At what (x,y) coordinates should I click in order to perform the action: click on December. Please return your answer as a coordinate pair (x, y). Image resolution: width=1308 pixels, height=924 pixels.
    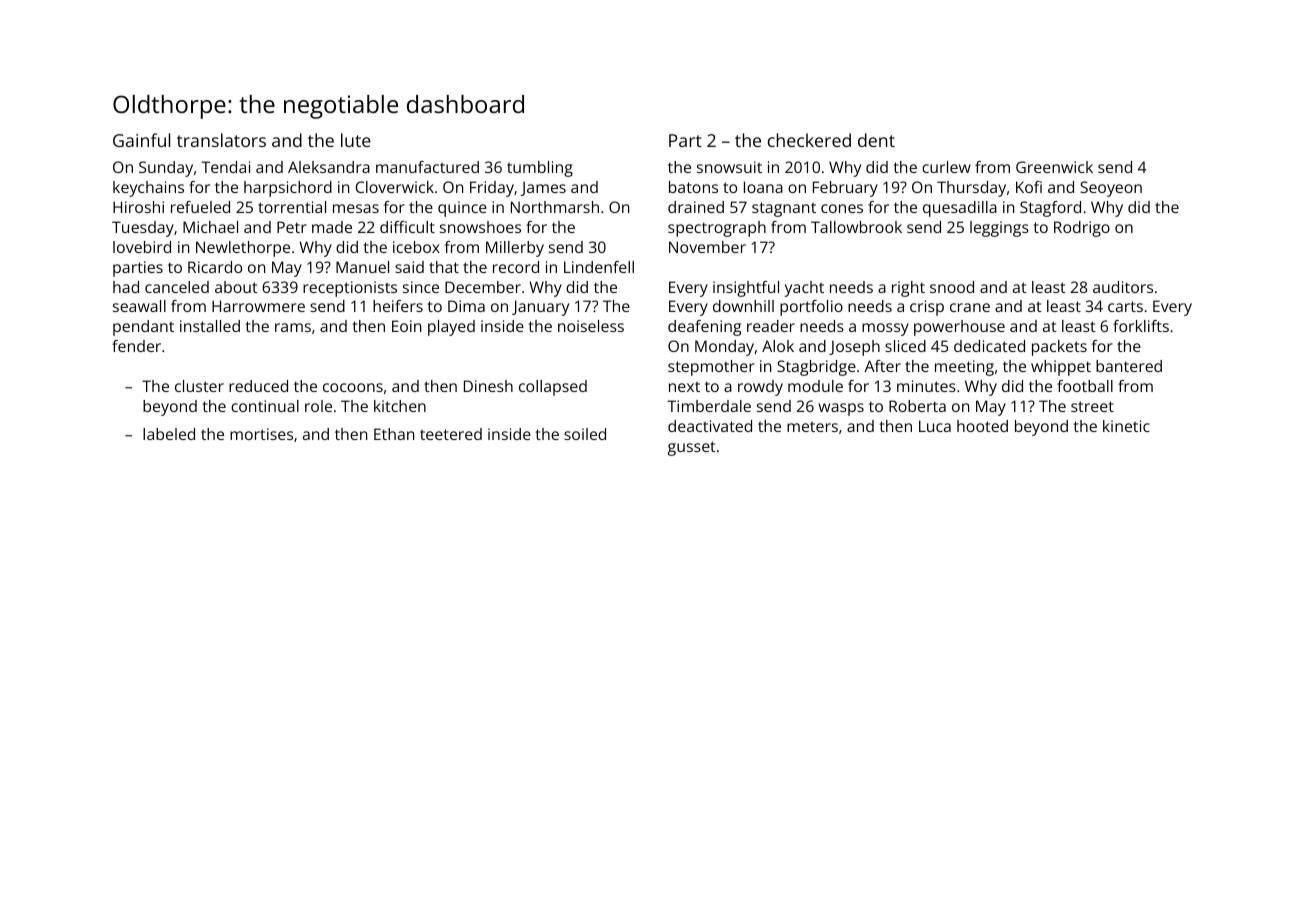
    Looking at the image, I should click on (483, 287).
